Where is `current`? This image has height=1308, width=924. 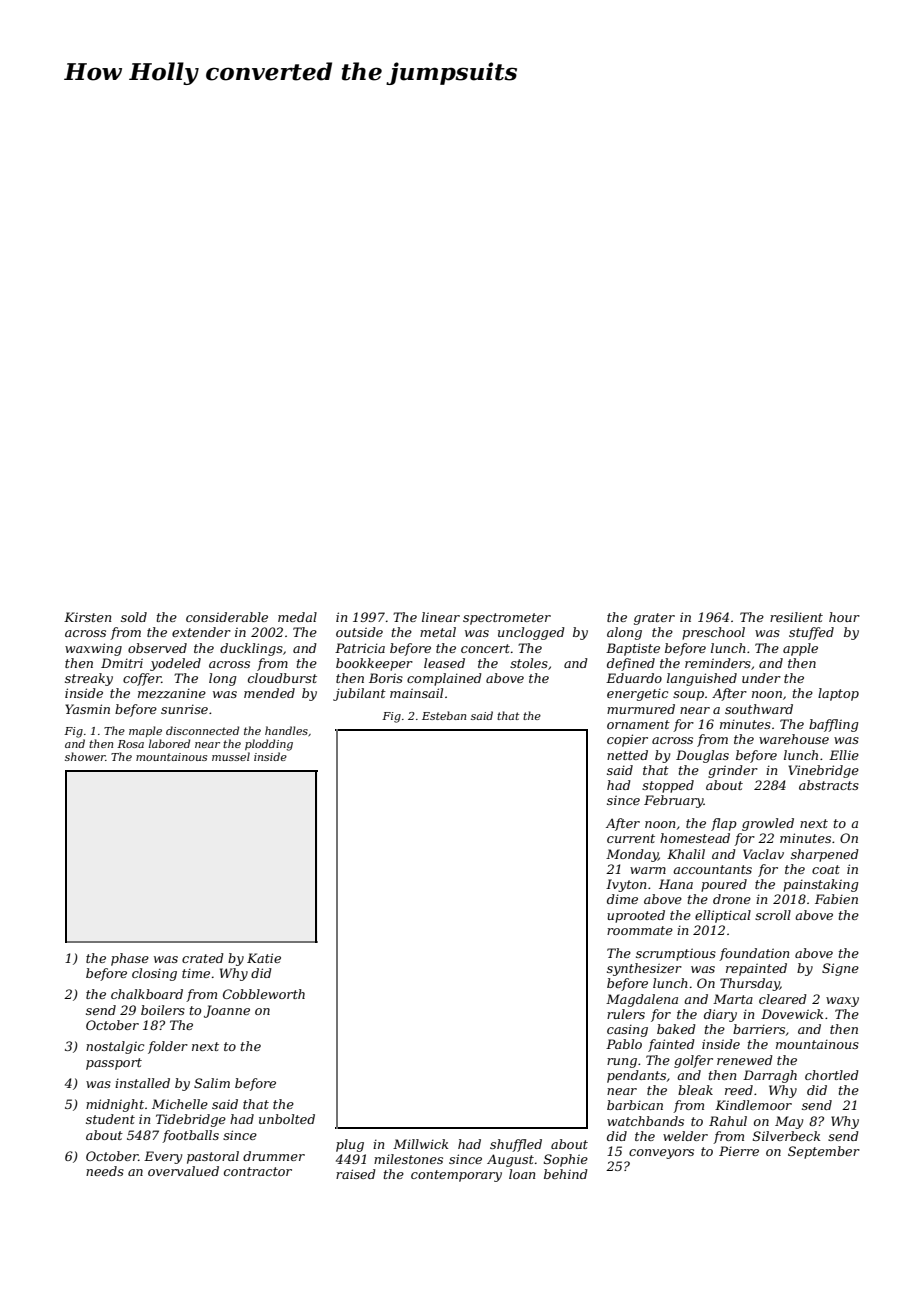
current is located at coordinates (631, 838).
